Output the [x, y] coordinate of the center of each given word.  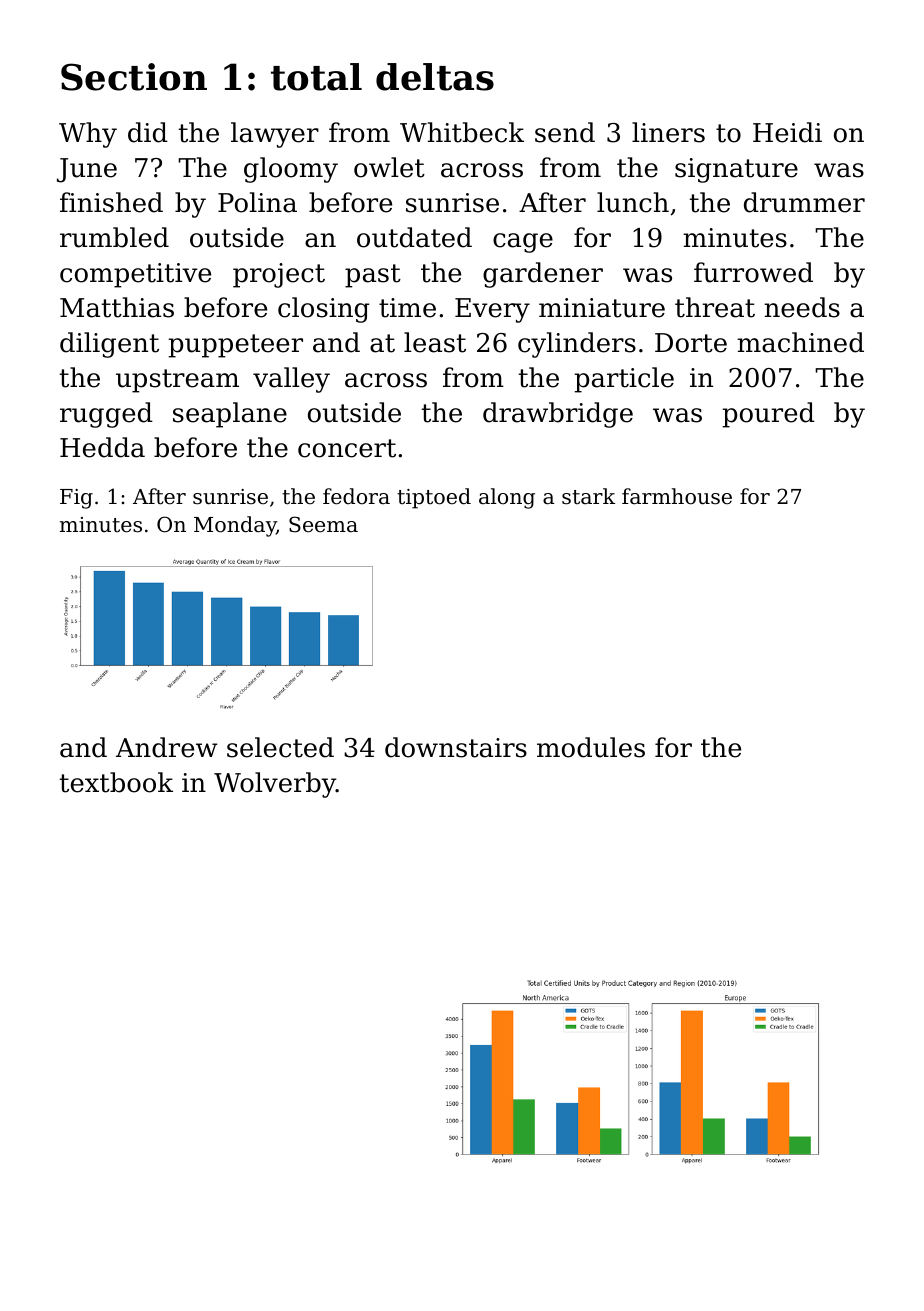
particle [624, 380]
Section [134, 77]
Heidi [787, 132]
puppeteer [236, 346]
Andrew [167, 747]
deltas [435, 77]
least [435, 342]
